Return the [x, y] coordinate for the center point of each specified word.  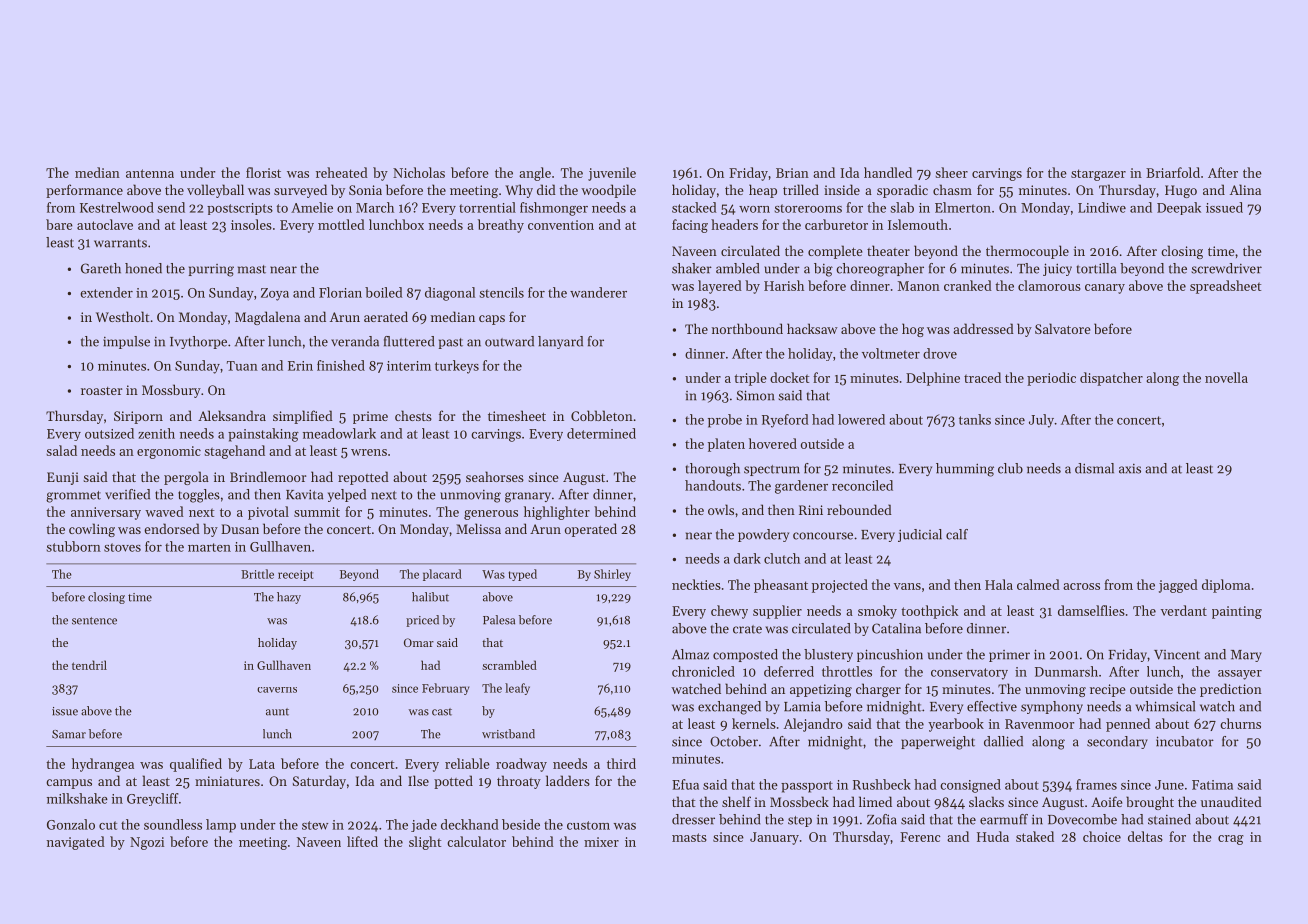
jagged [1178, 586]
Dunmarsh [1066, 671]
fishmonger [554, 209]
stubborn [74, 546]
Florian [340, 292]
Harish [784, 285]
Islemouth [918, 224]
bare [59, 224]
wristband [508, 734]
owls [721, 509]
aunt [277, 712]
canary [1105, 289]
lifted [362, 841]
